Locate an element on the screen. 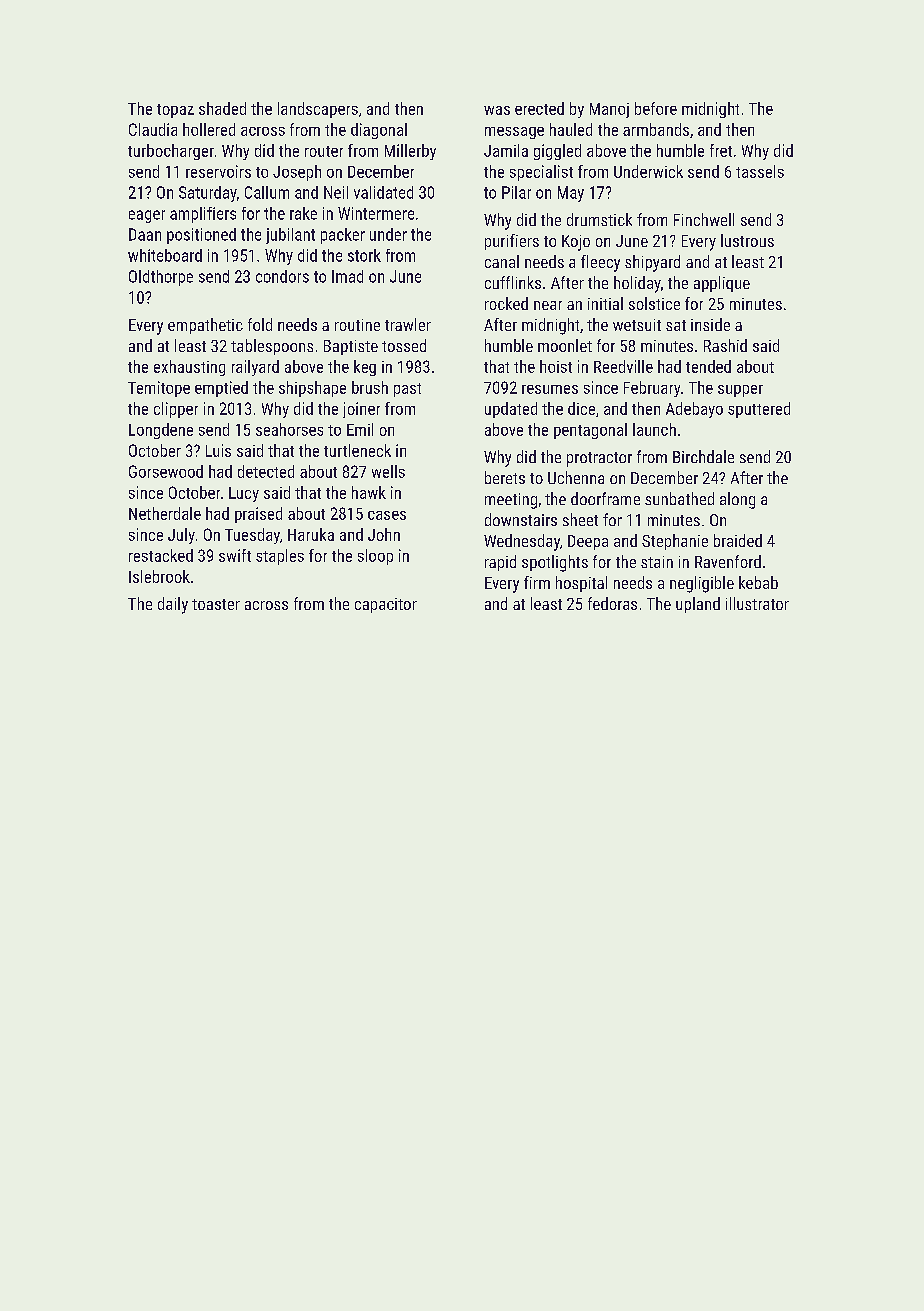 This screenshot has width=924, height=1311. shipyard is located at coordinates (652, 263).
